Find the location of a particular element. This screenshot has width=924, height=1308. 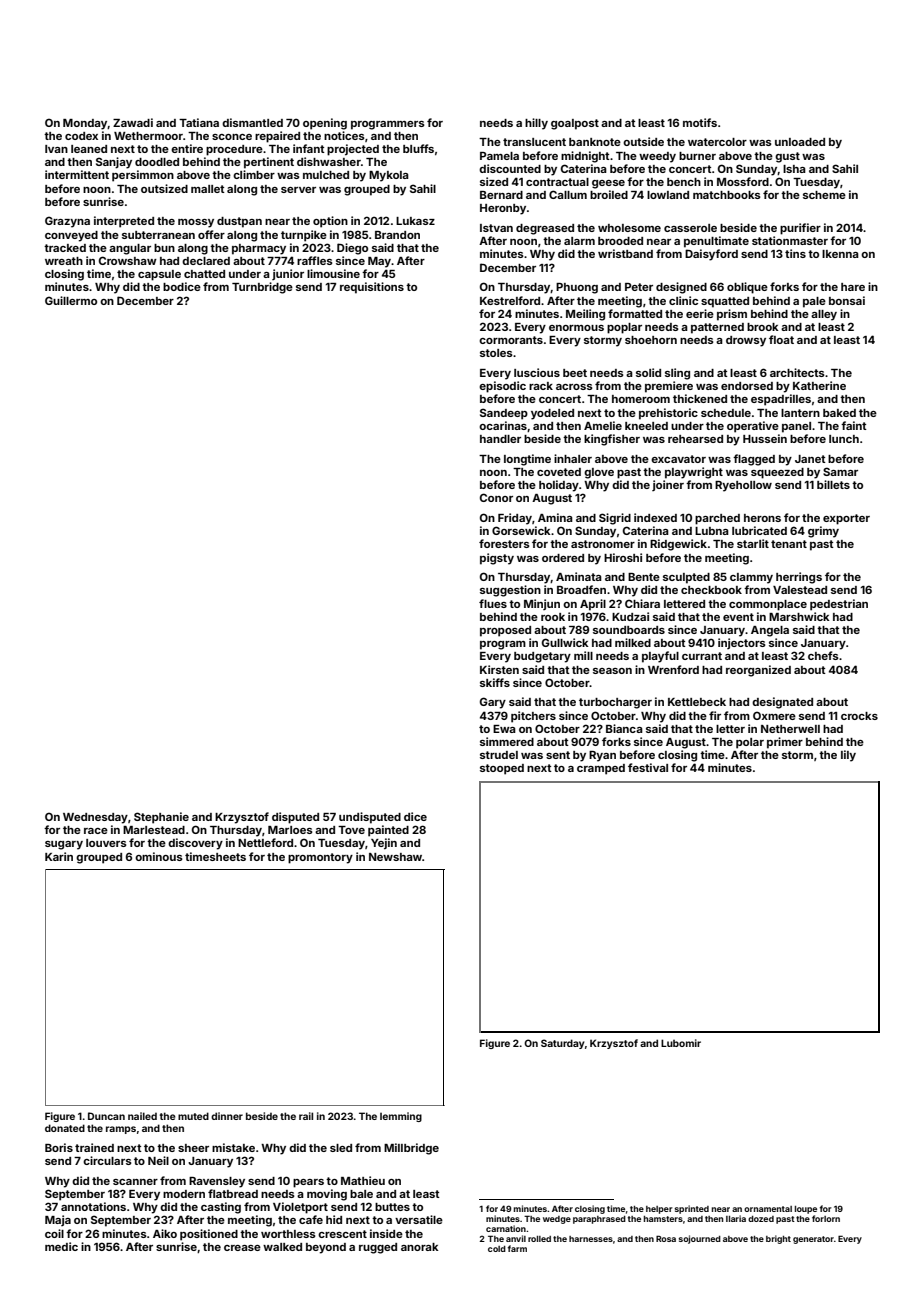

Saturday is located at coordinates (563, 1044).
